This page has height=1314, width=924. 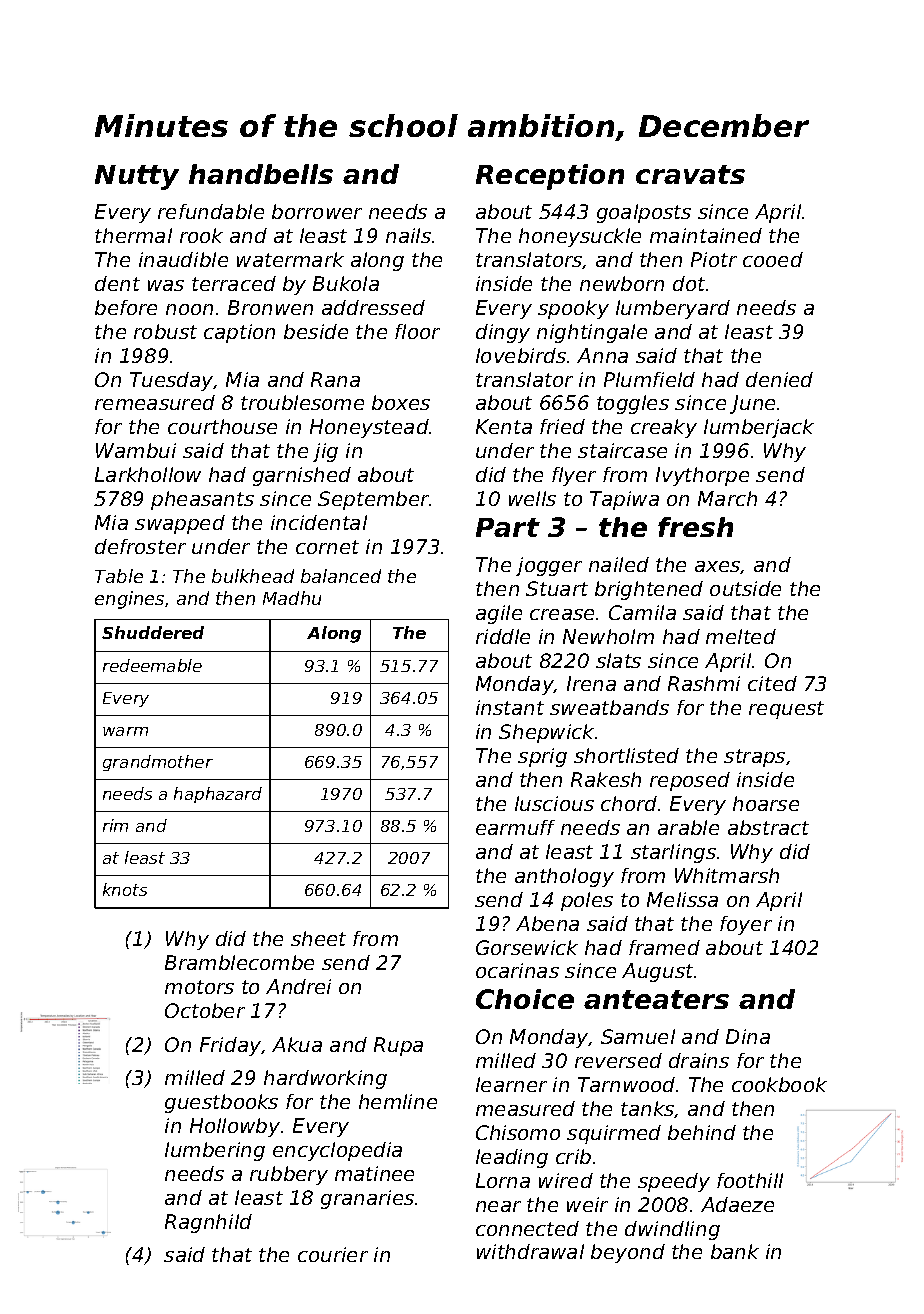 I want to click on lumbering, so click(x=215, y=1151).
